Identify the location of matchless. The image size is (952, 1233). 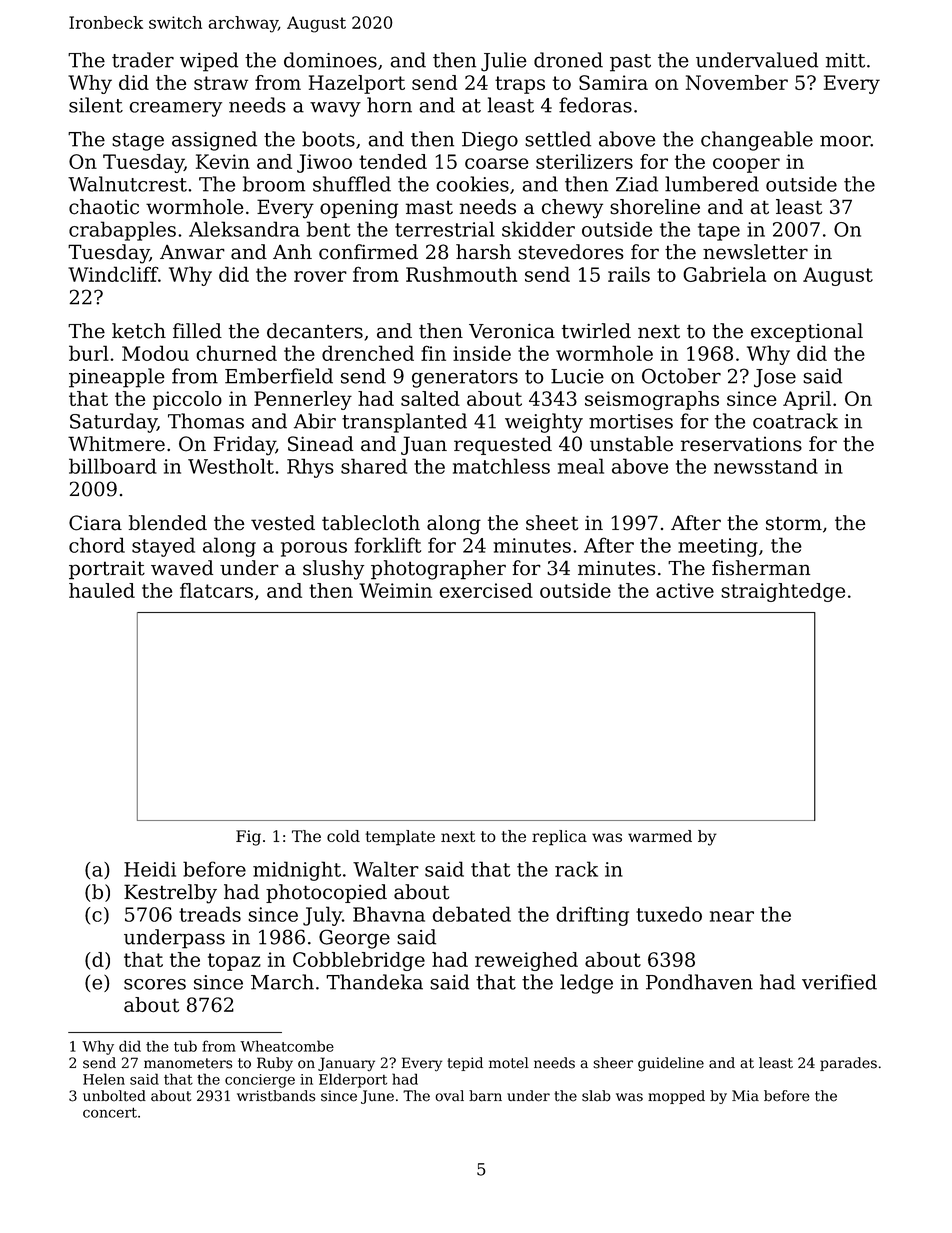
(501, 466).
